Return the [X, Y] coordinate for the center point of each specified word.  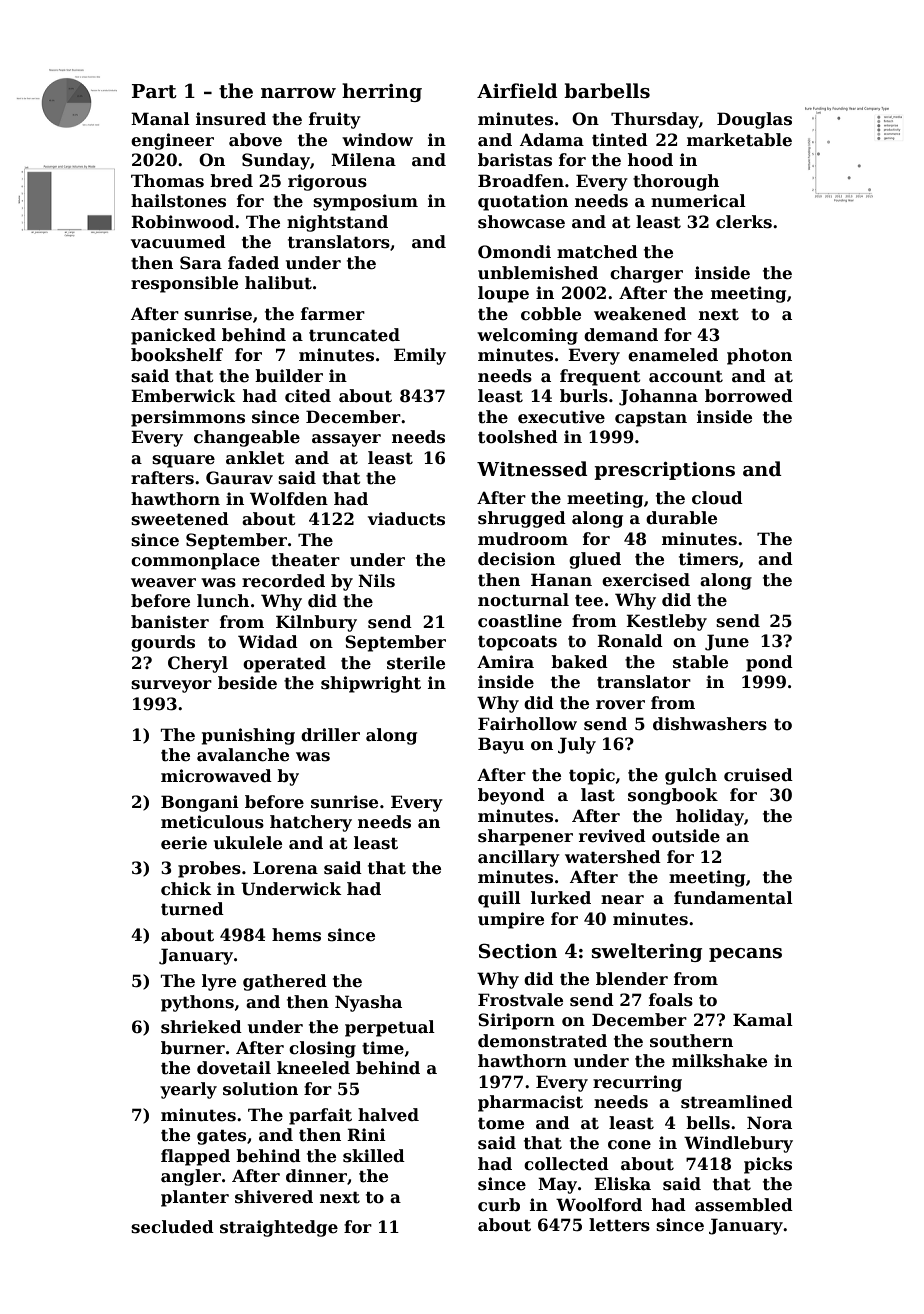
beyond [511, 796]
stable [700, 662]
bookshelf [177, 355]
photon [759, 356]
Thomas [167, 181]
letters [619, 1225]
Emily [420, 356]
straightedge [279, 1228]
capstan [651, 419]
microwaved [216, 776]
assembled [744, 1205]
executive [561, 417]
